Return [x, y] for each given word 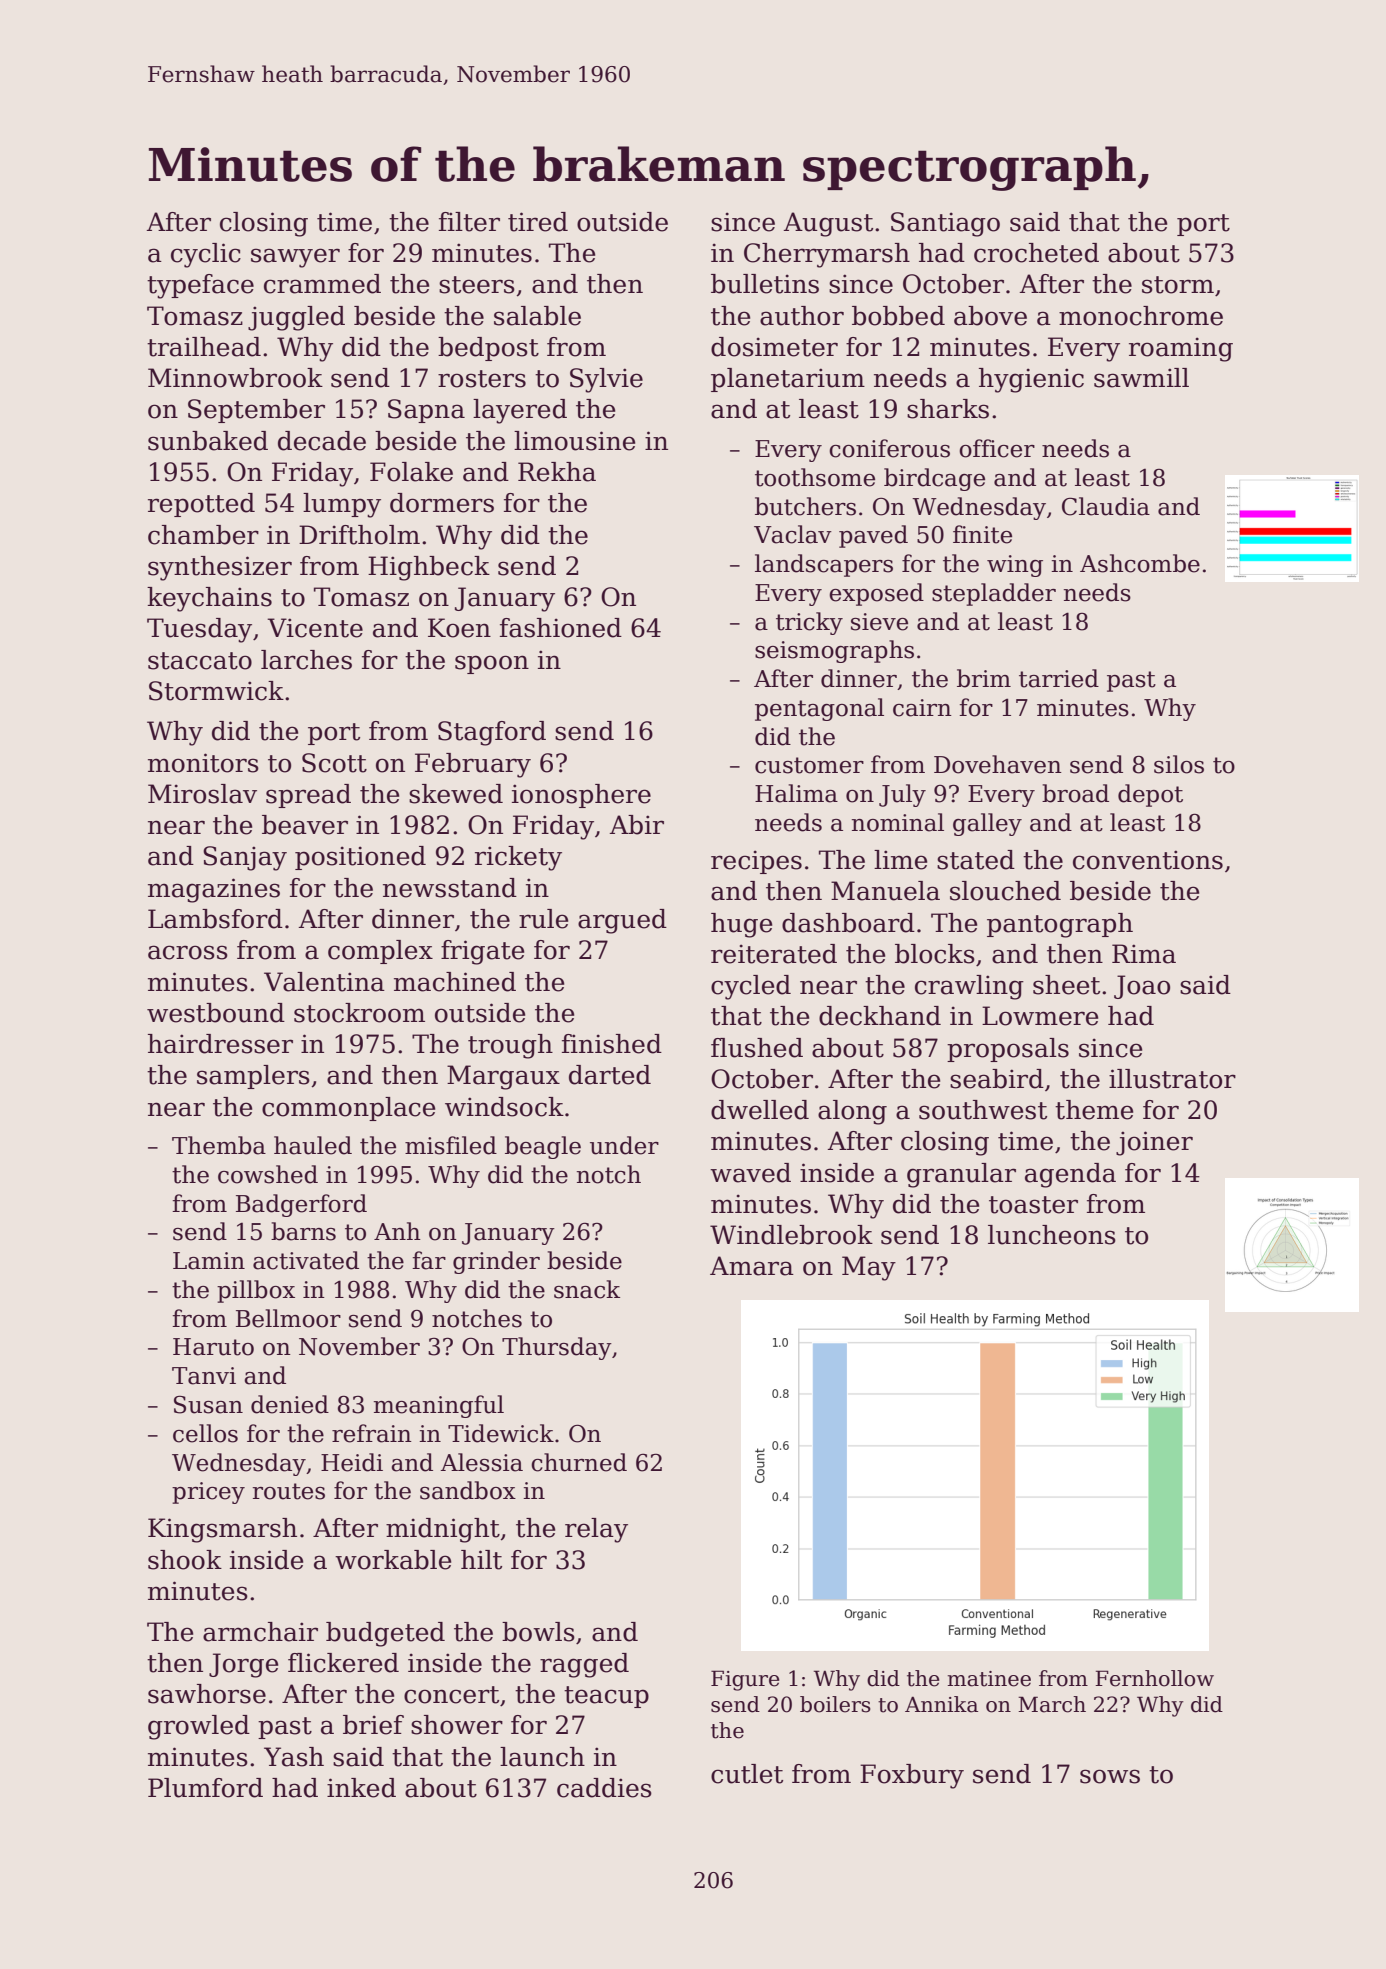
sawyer [295, 258]
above [990, 316]
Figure [745, 1680]
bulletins [765, 284]
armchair [260, 1632]
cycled [751, 987]
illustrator [1172, 1079]
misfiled [451, 1145]
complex [380, 952]
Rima [1144, 954]
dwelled [760, 1110]
